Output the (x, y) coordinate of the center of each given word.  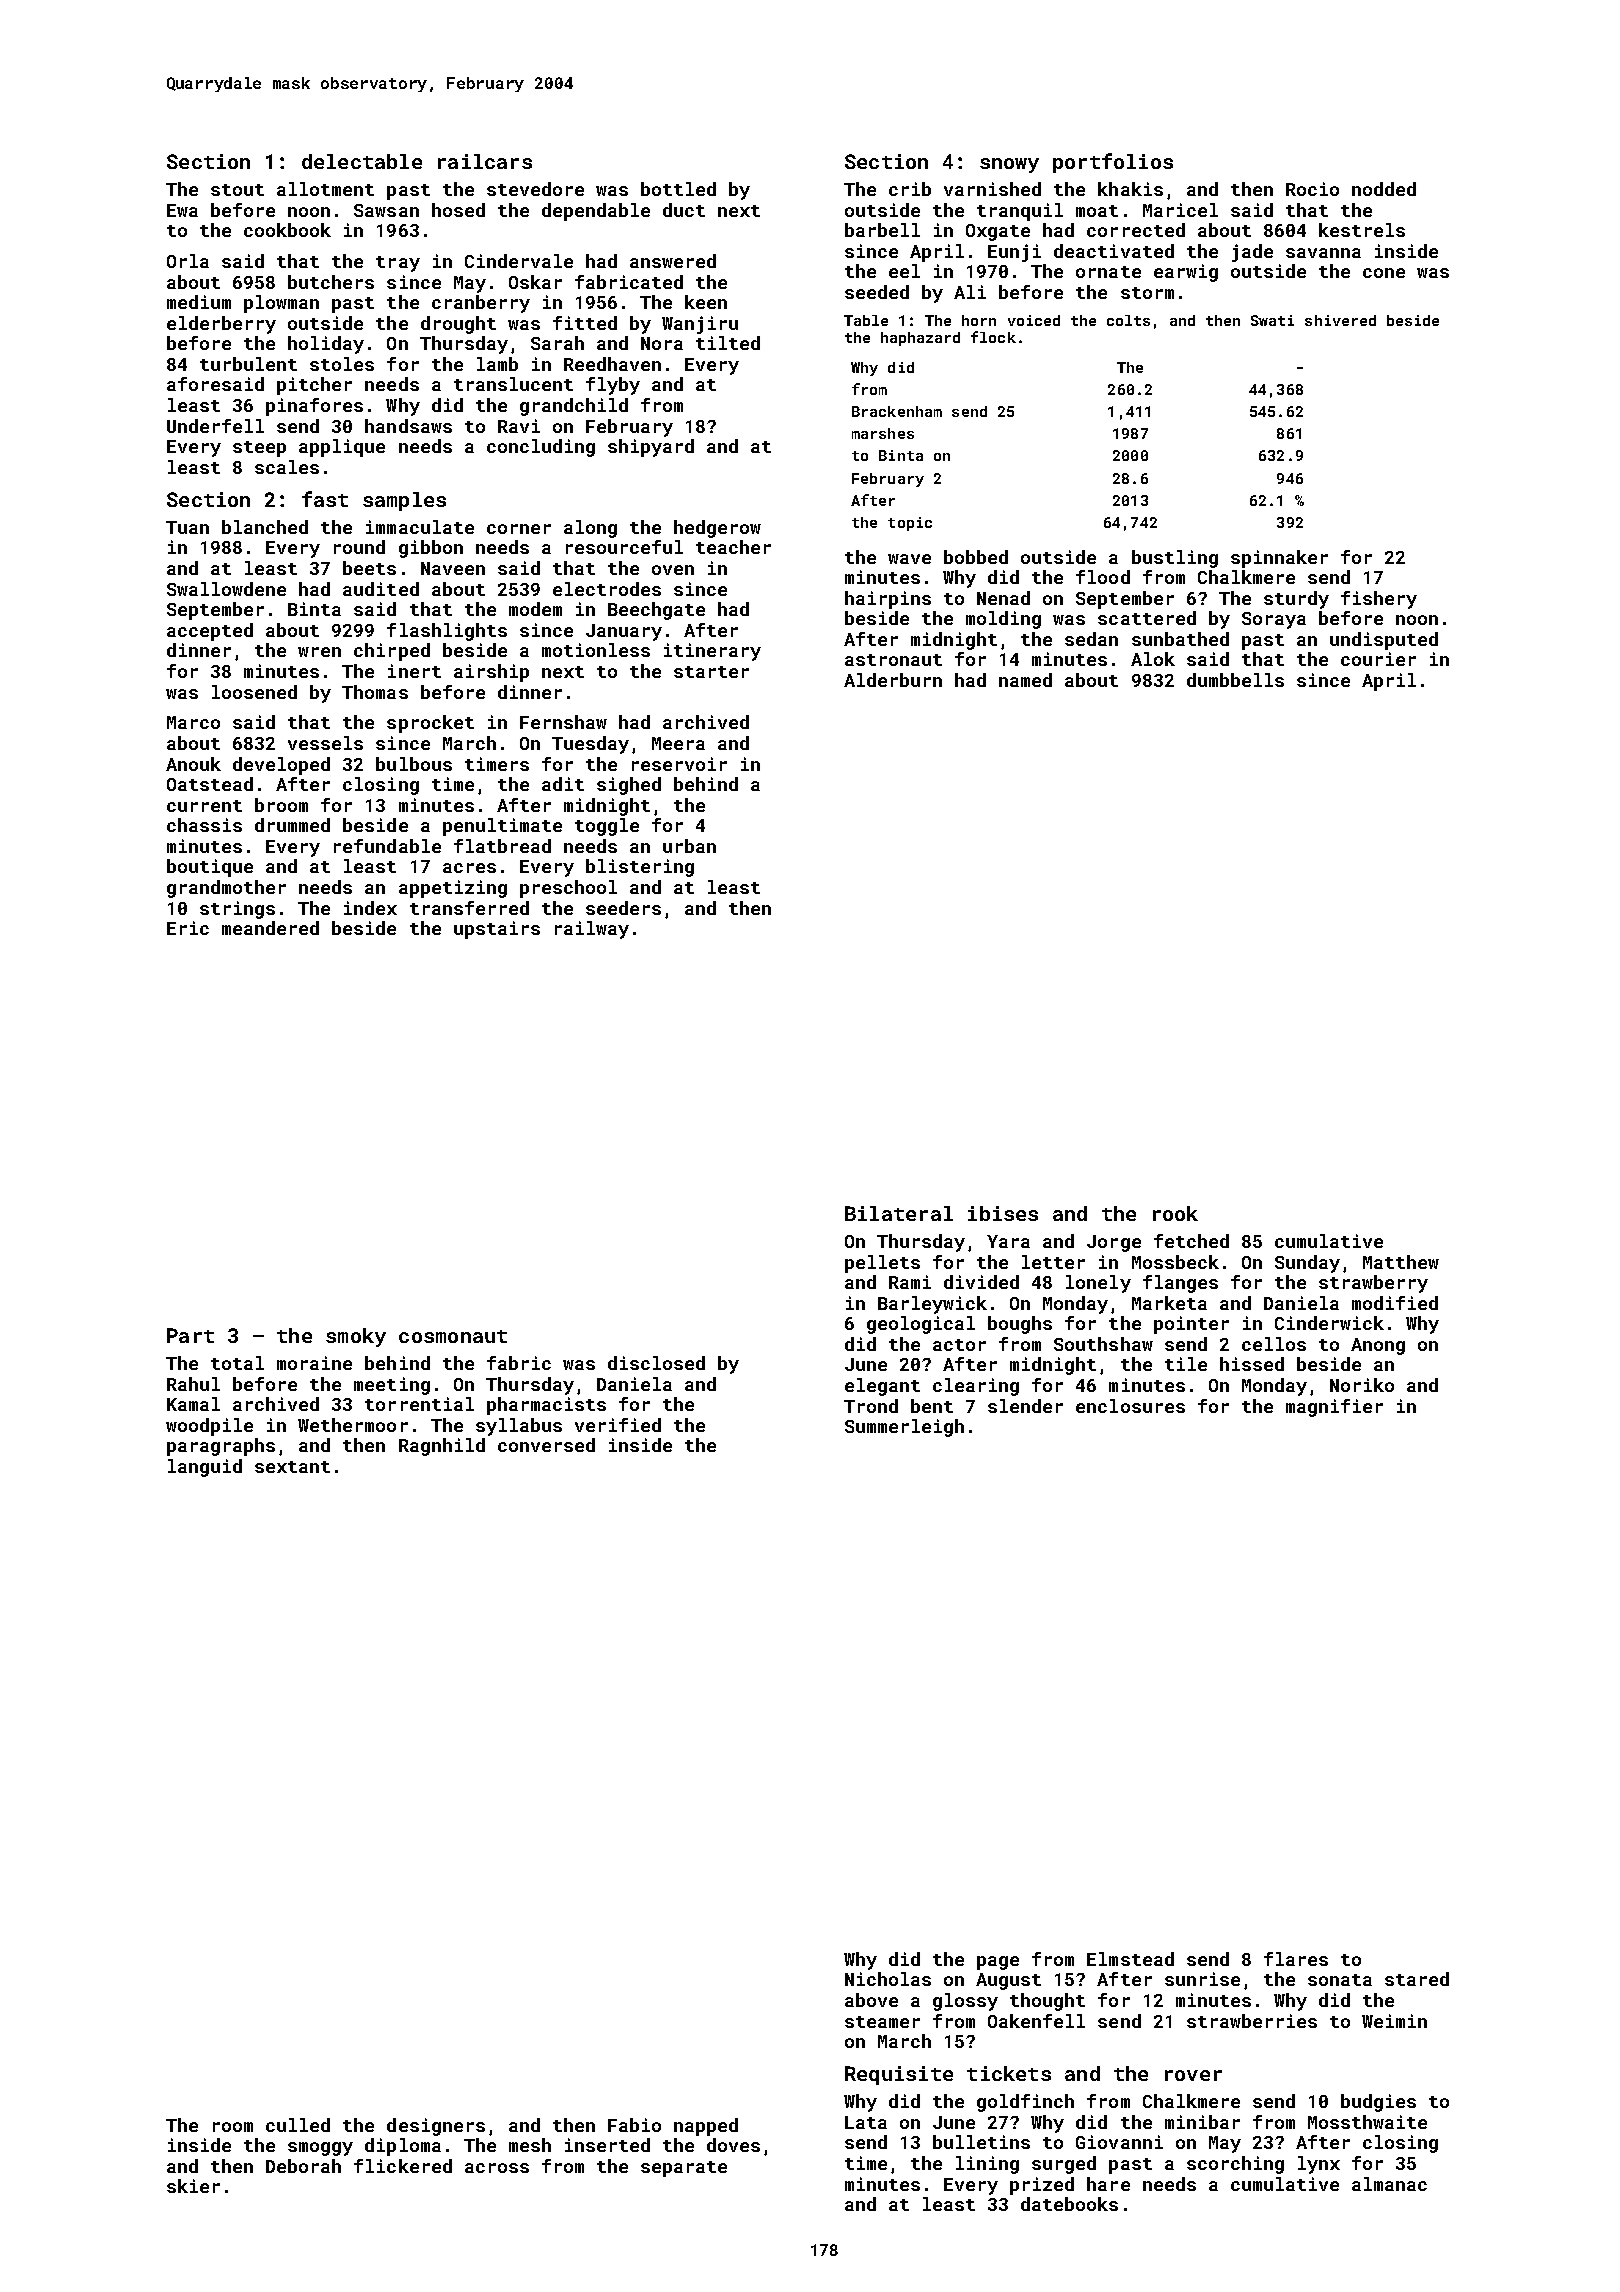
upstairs (497, 930)
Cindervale (519, 261)
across (497, 2168)
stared (1417, 1979)
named (1025, 680)
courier (1378, 659)
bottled (678, 189)
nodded (1384, 189)
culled (298, 2125)
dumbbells (1235, 680)
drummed (292, 825)
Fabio (634, 2125)
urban (689, 846)
